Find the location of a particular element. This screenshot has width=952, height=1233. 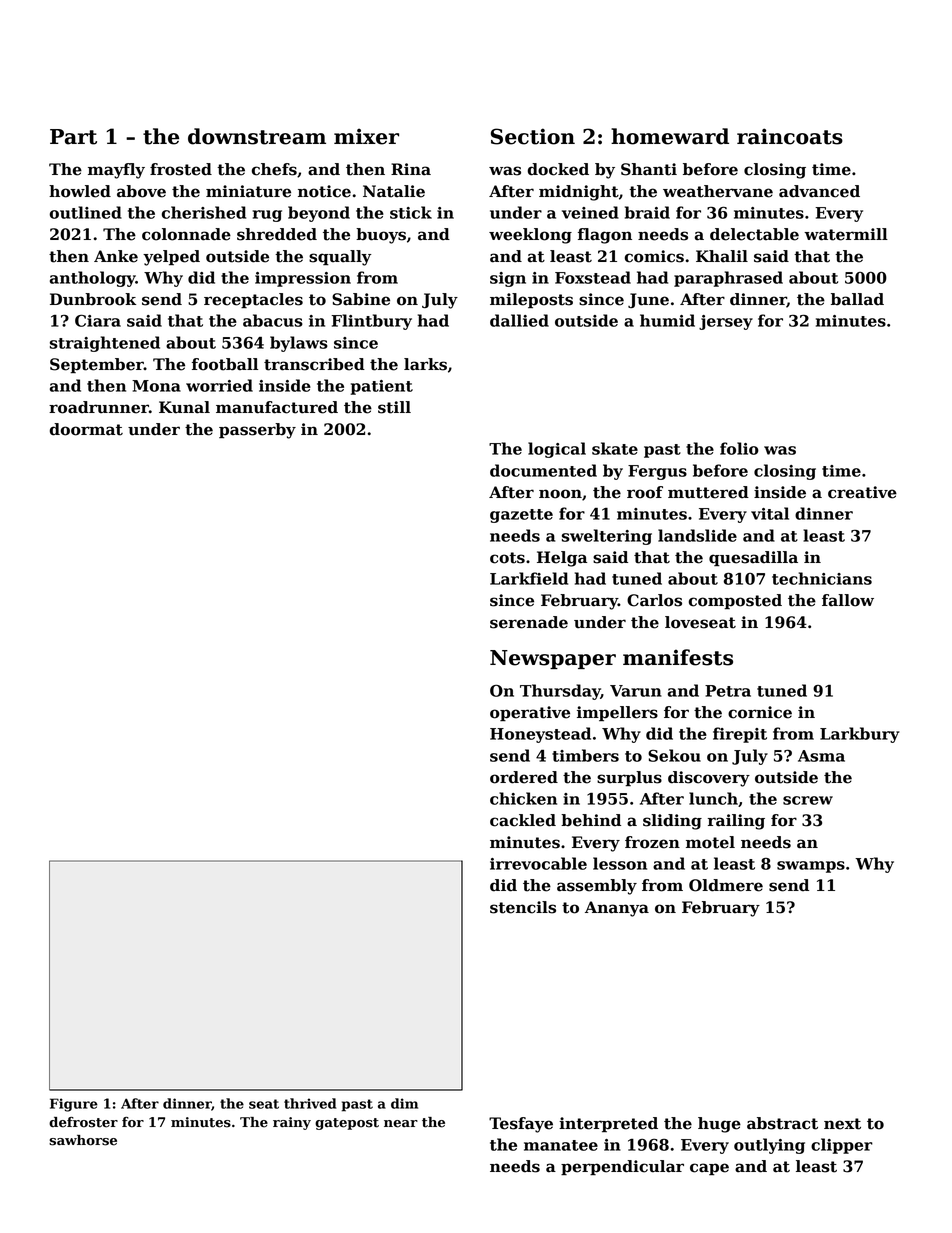

sawhorse is located at coordinates (83, 1140).
